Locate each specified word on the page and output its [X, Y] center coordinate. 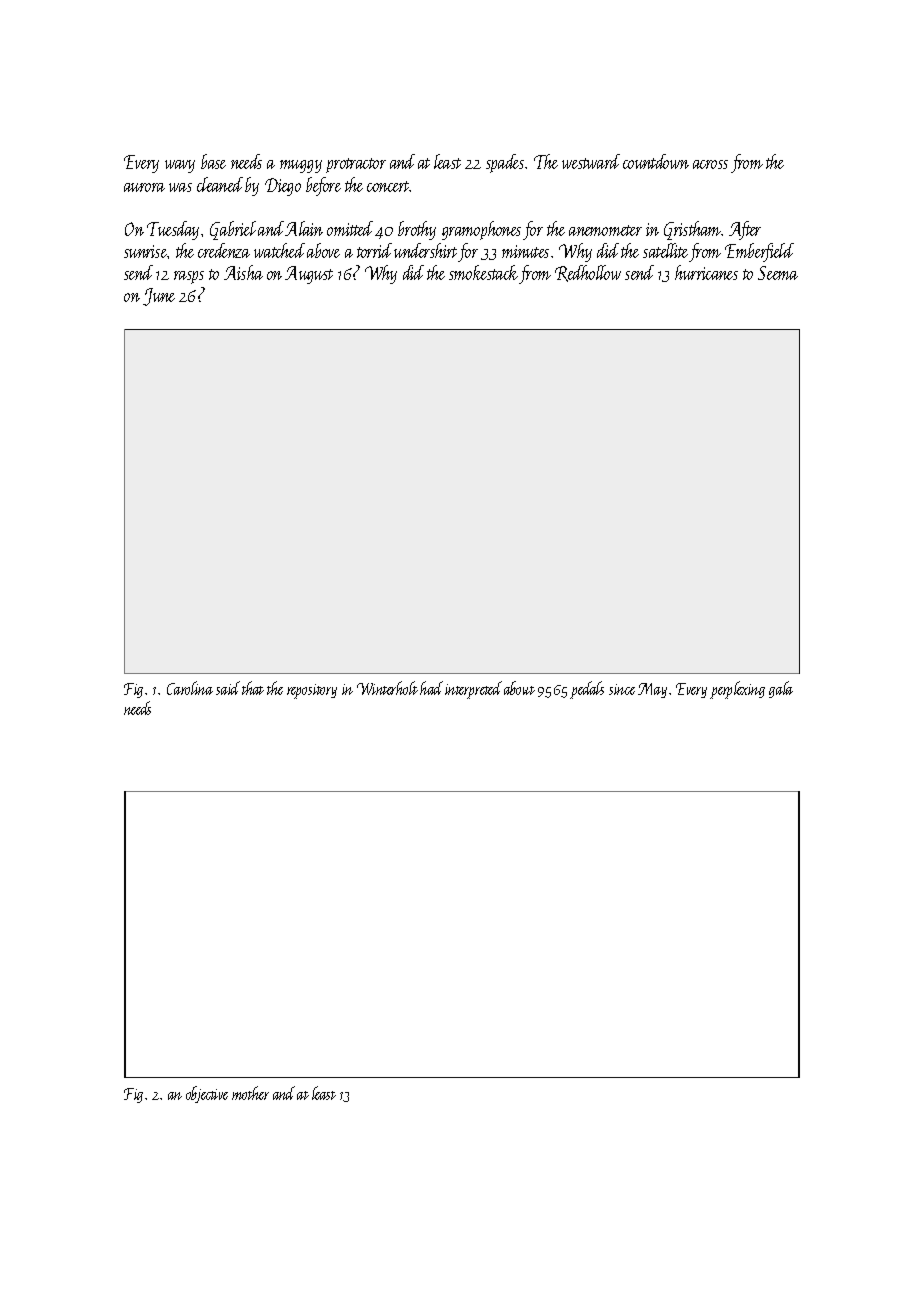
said [228, 688]
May [652, 690]
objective [207, 1094]
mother [250, 1093]
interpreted [473, 690]
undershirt [425, 250]
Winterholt [387, 688]
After [745, 230]
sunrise [146, 251]
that [253, 688]
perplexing [737, 690]
